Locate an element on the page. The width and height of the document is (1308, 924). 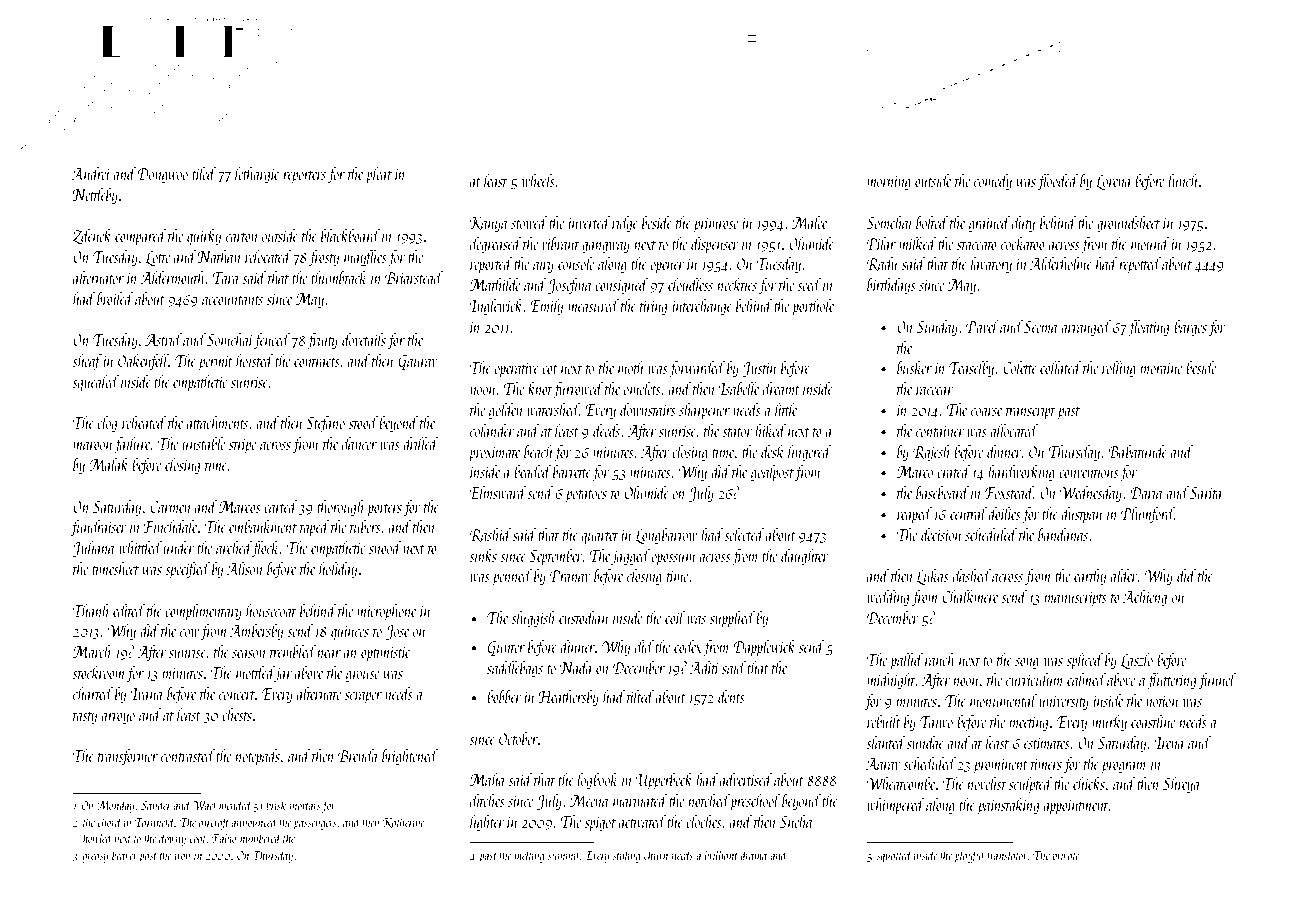
rolling is located at coordinates (1119, 369).
